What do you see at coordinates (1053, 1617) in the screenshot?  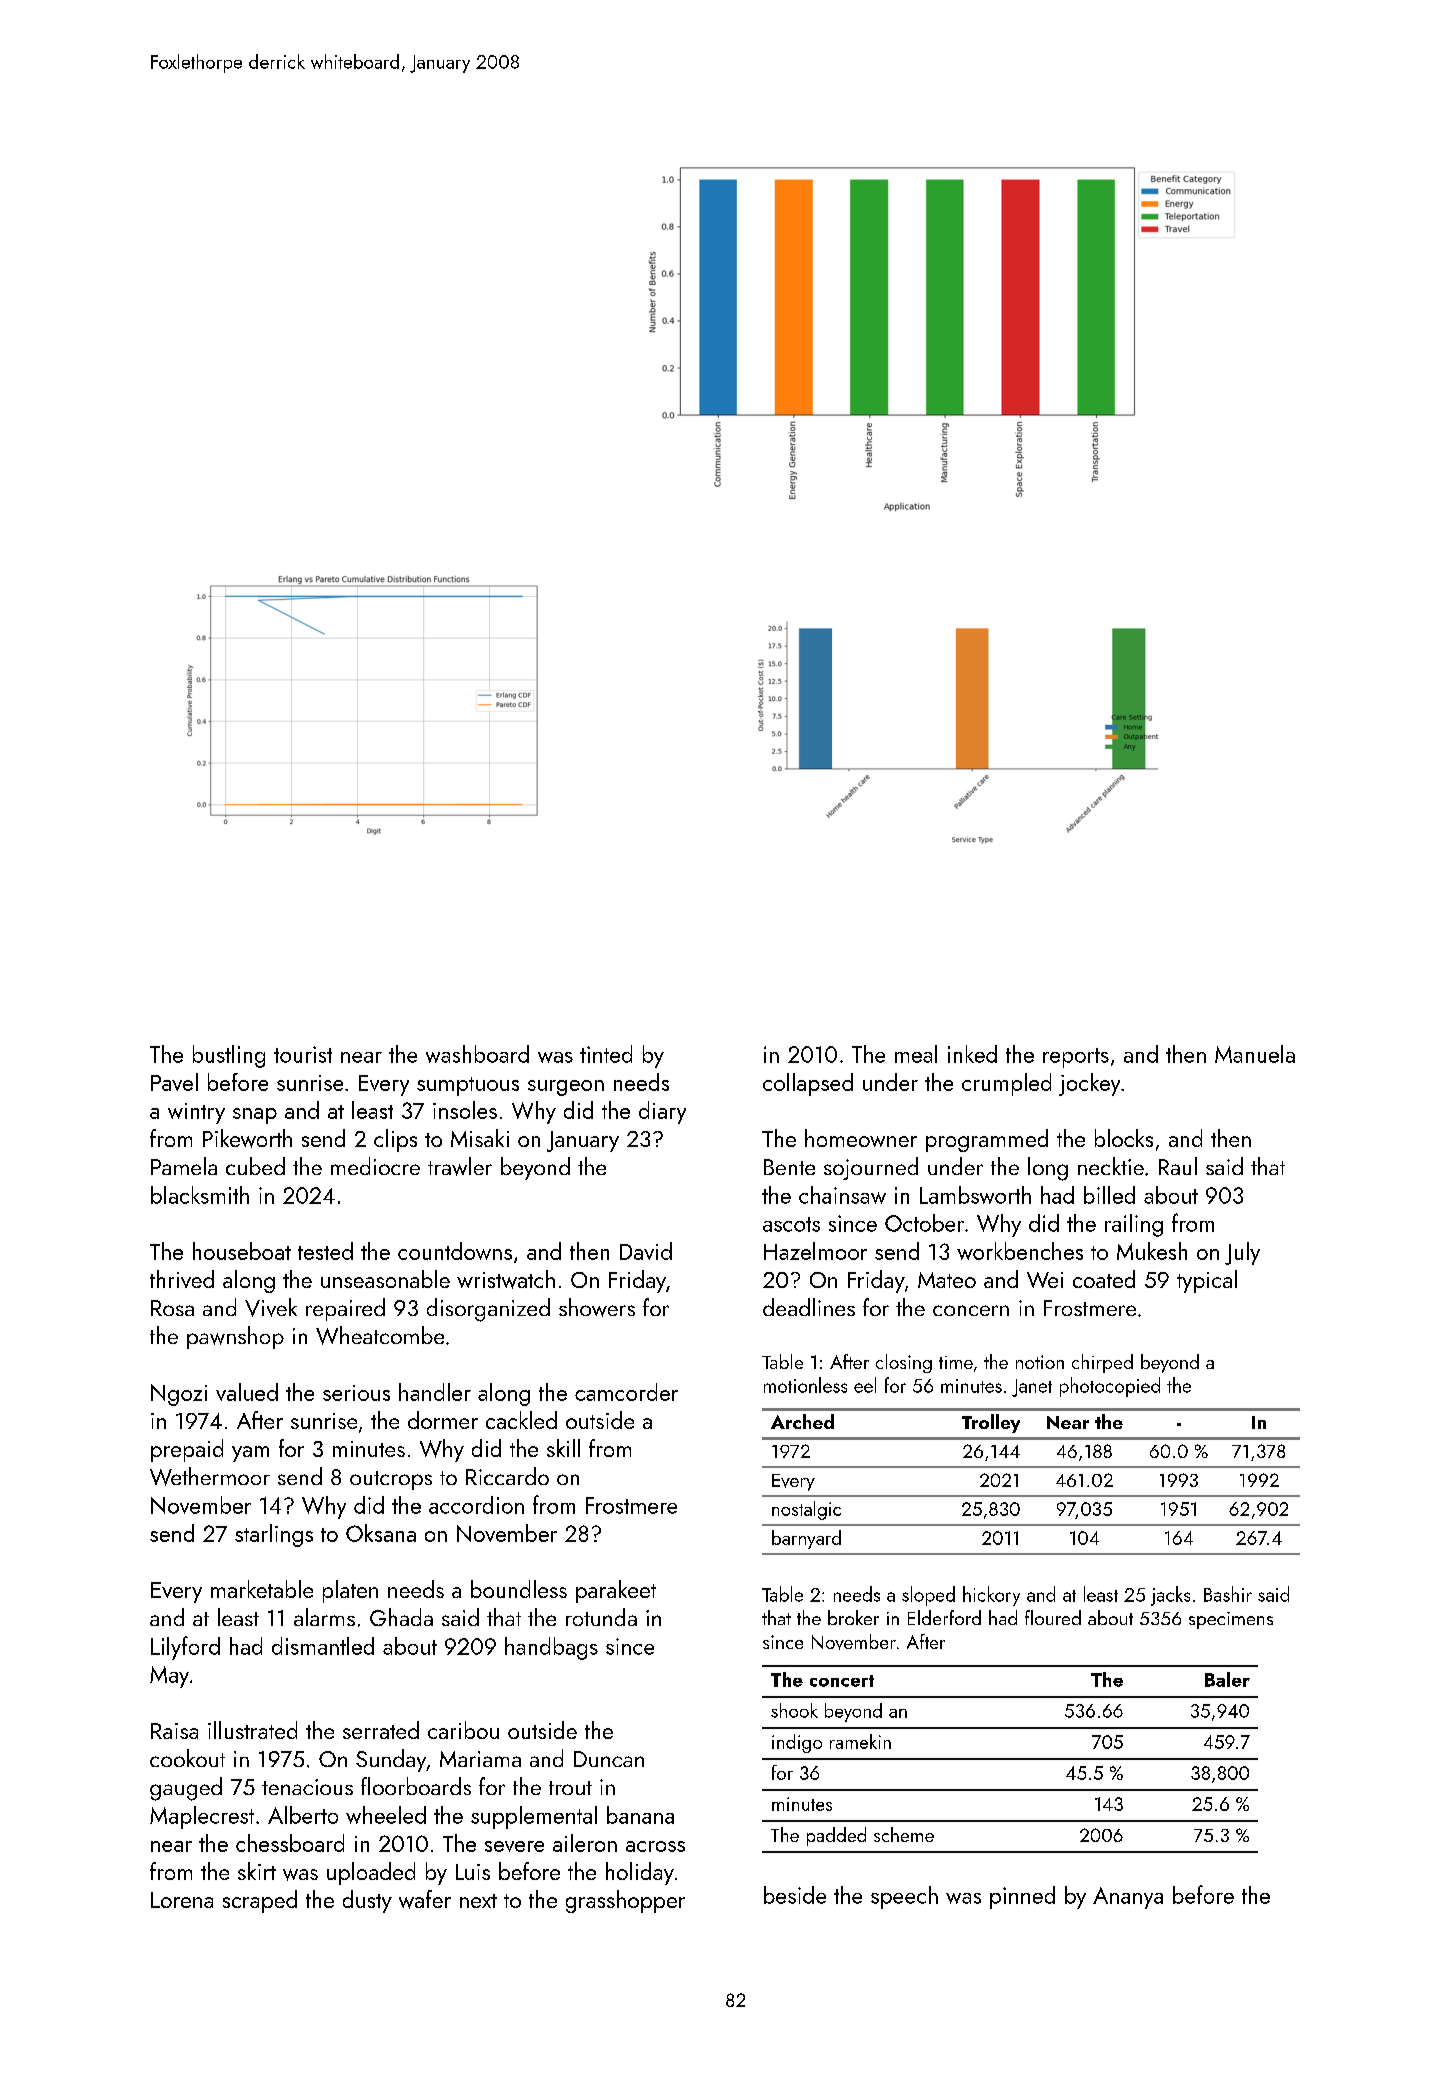 I see `floured` at bounding box center [1053, 1617].
